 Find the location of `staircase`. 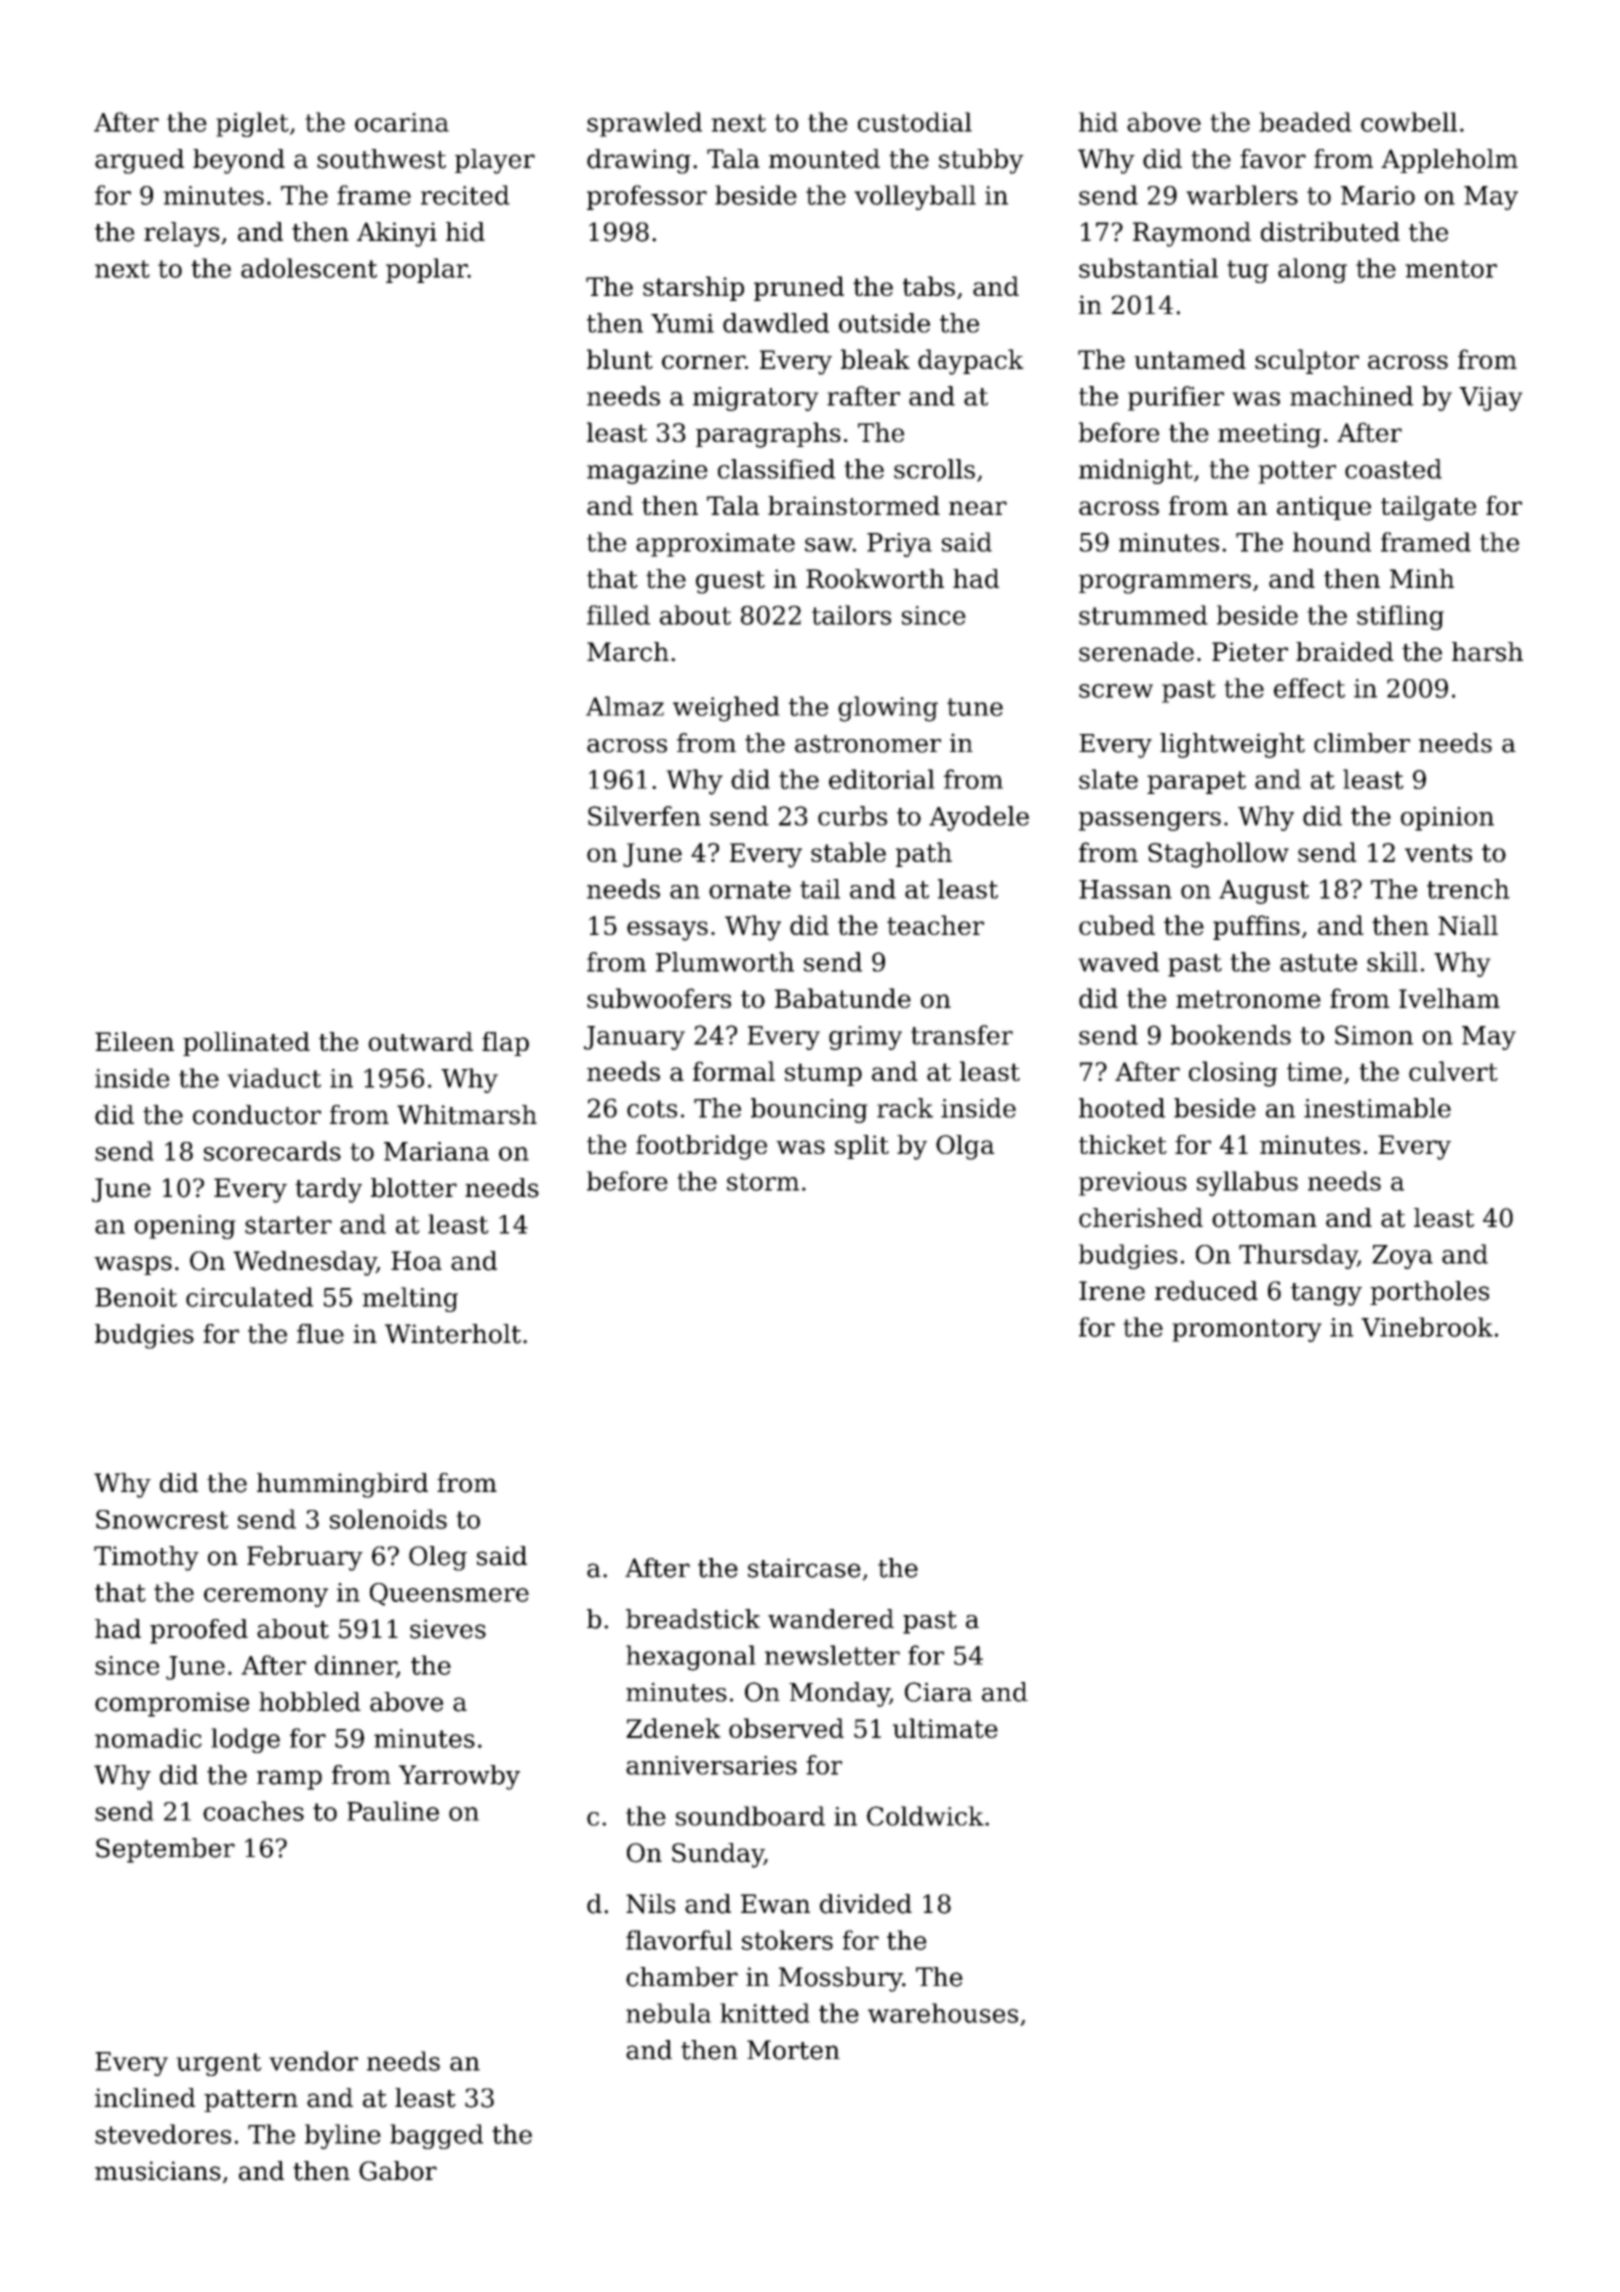

staircase is located at coordinates (804, 1568).
